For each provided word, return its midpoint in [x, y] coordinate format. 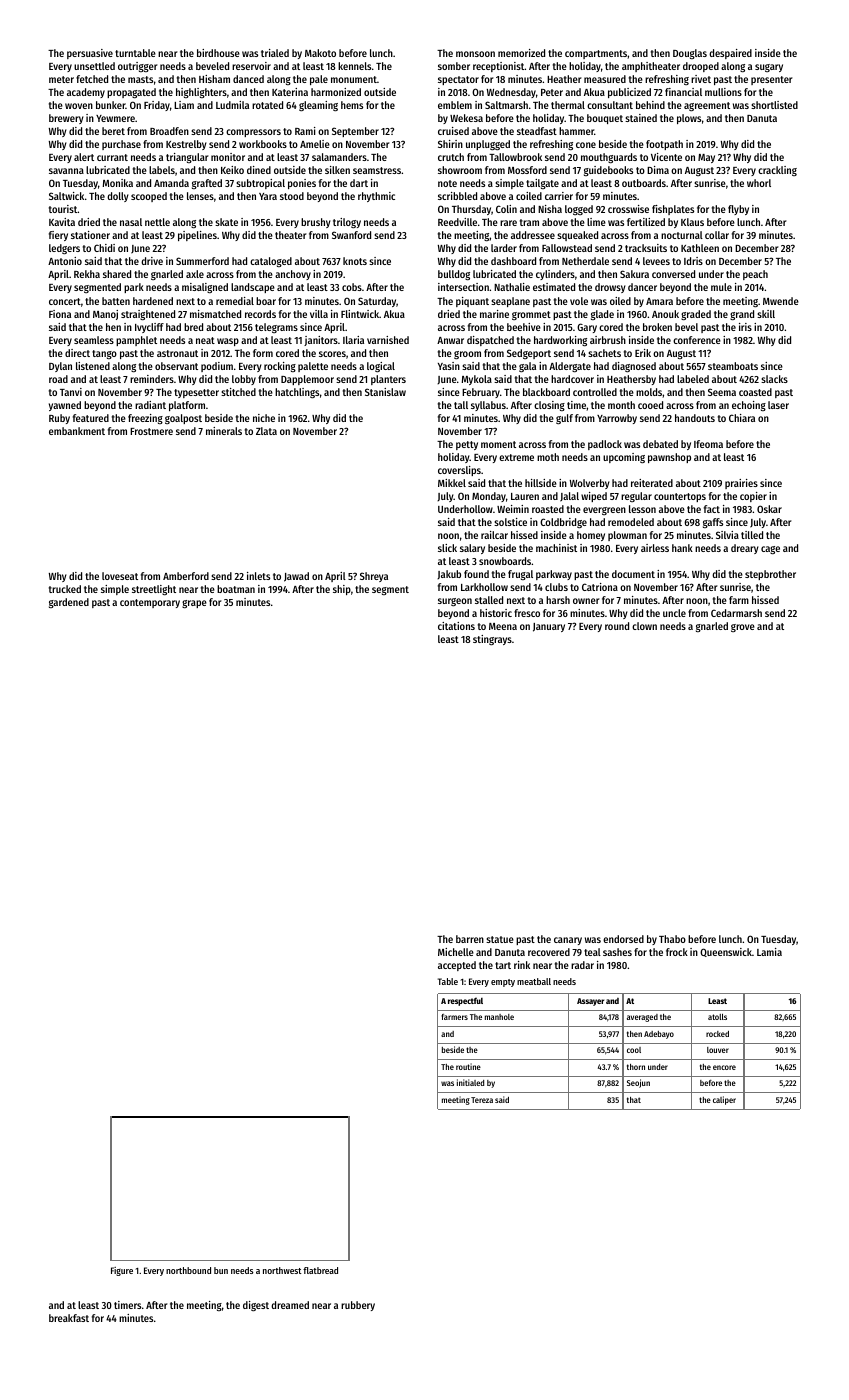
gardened [69, 603]
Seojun [638, 1083]
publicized [629, 93]
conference [697, 340]
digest [256, 1306]
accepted [457, 966]
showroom [460, 170]
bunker [111, 105]
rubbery [358, 1306]
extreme [516, 457]
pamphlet [136, 341]
